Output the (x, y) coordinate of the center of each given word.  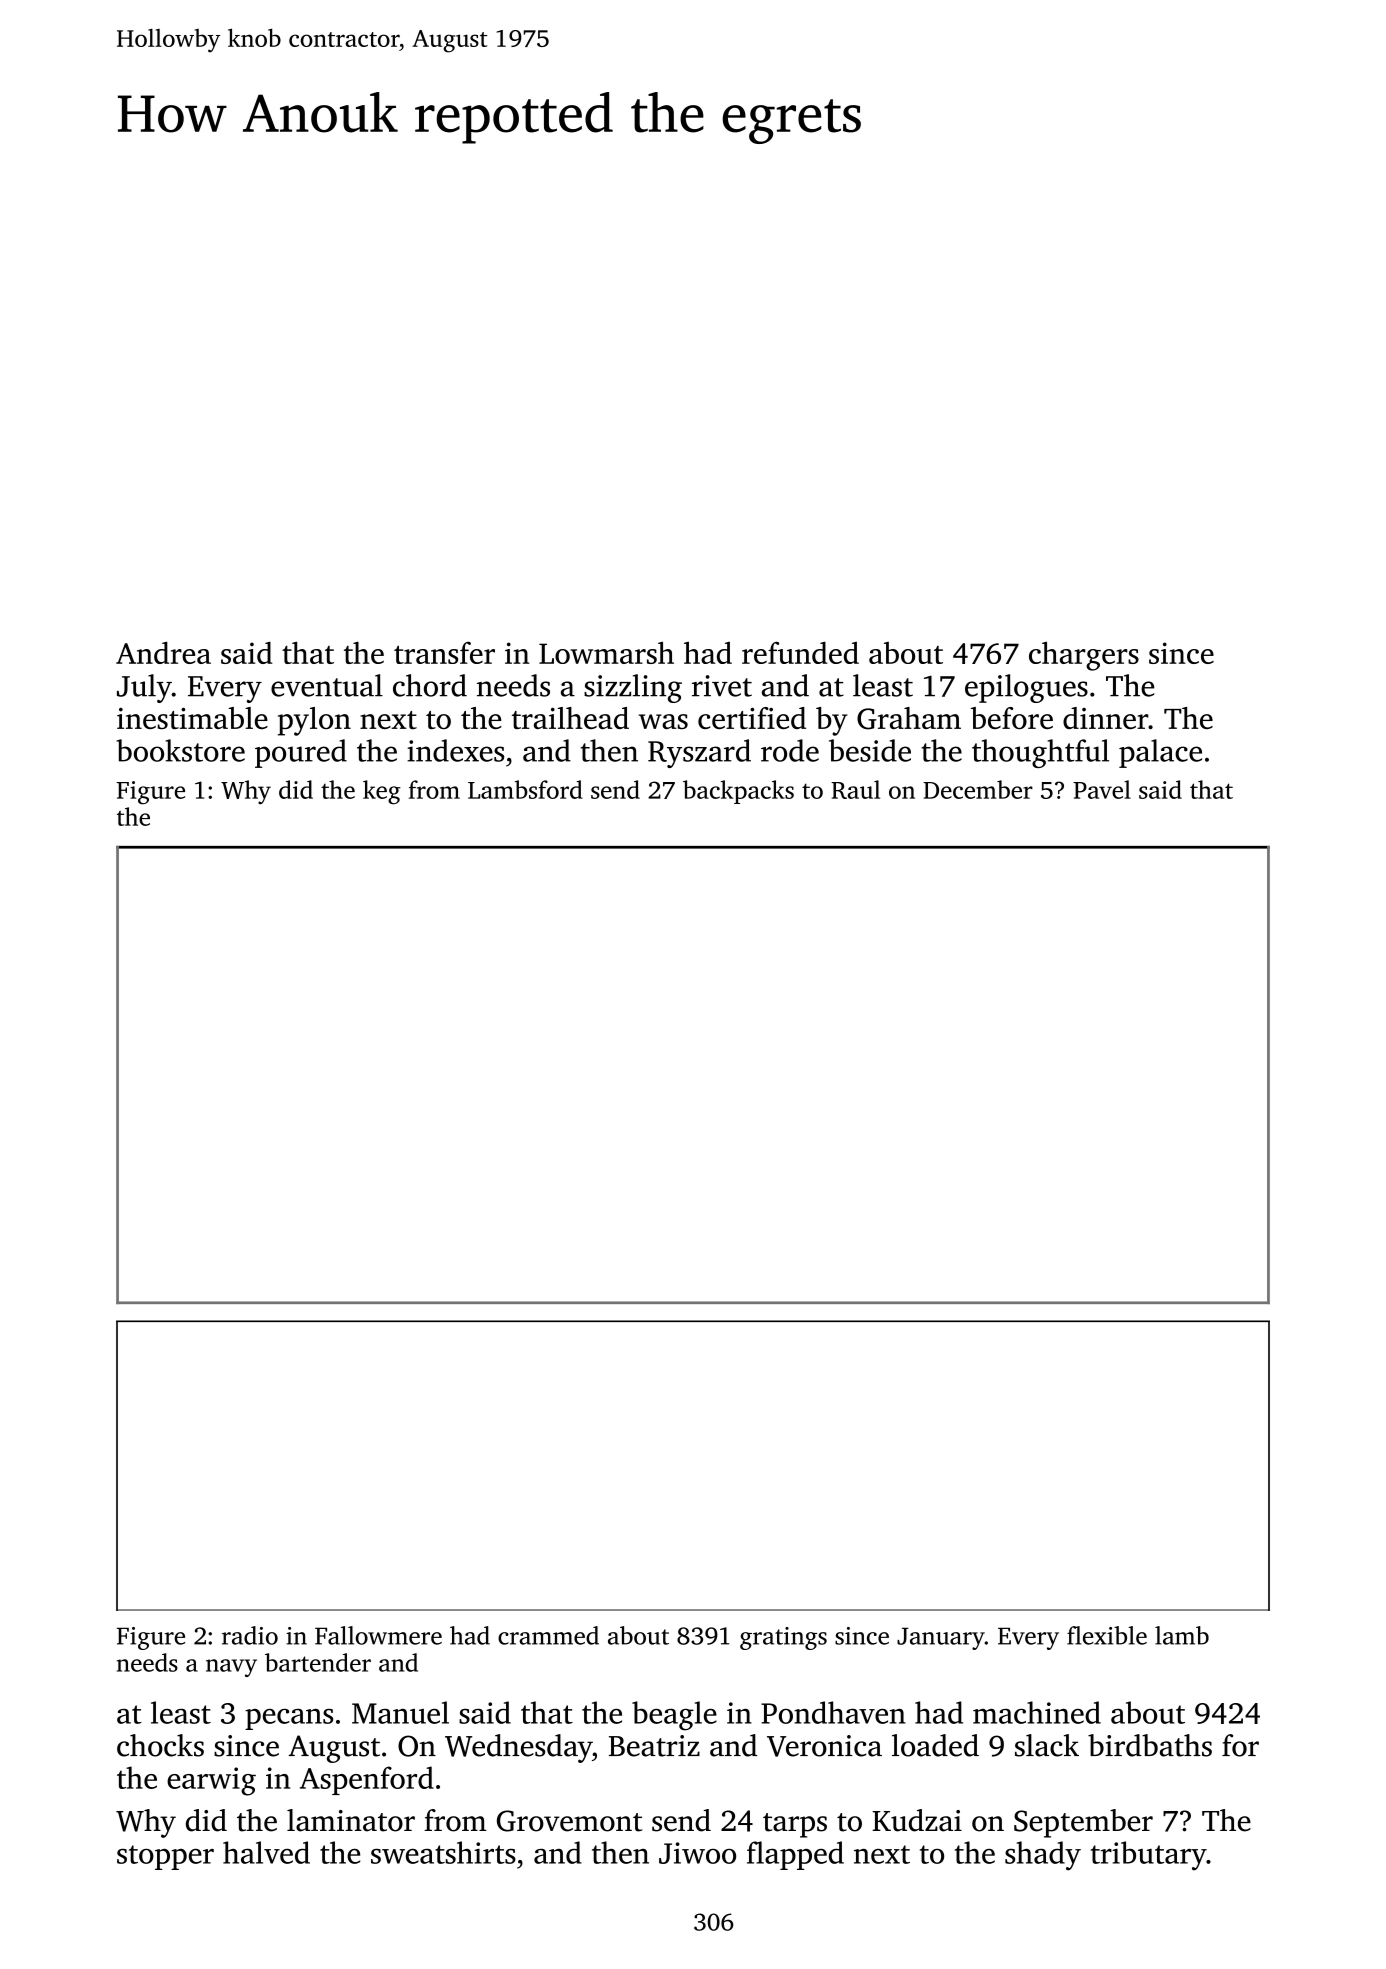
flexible (1107, 1635)
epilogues (1026, 688)
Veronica (824, 1746)
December (978, 789)
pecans (289, 1719)
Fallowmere (378, 1635)
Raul (855, 789)
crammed (548, 1635)
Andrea (163, 652)
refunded (800, 652)
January (941, 1638)
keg (382, 792)
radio (250, 1635)
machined (1037, 1712)
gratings (783, 1638)
